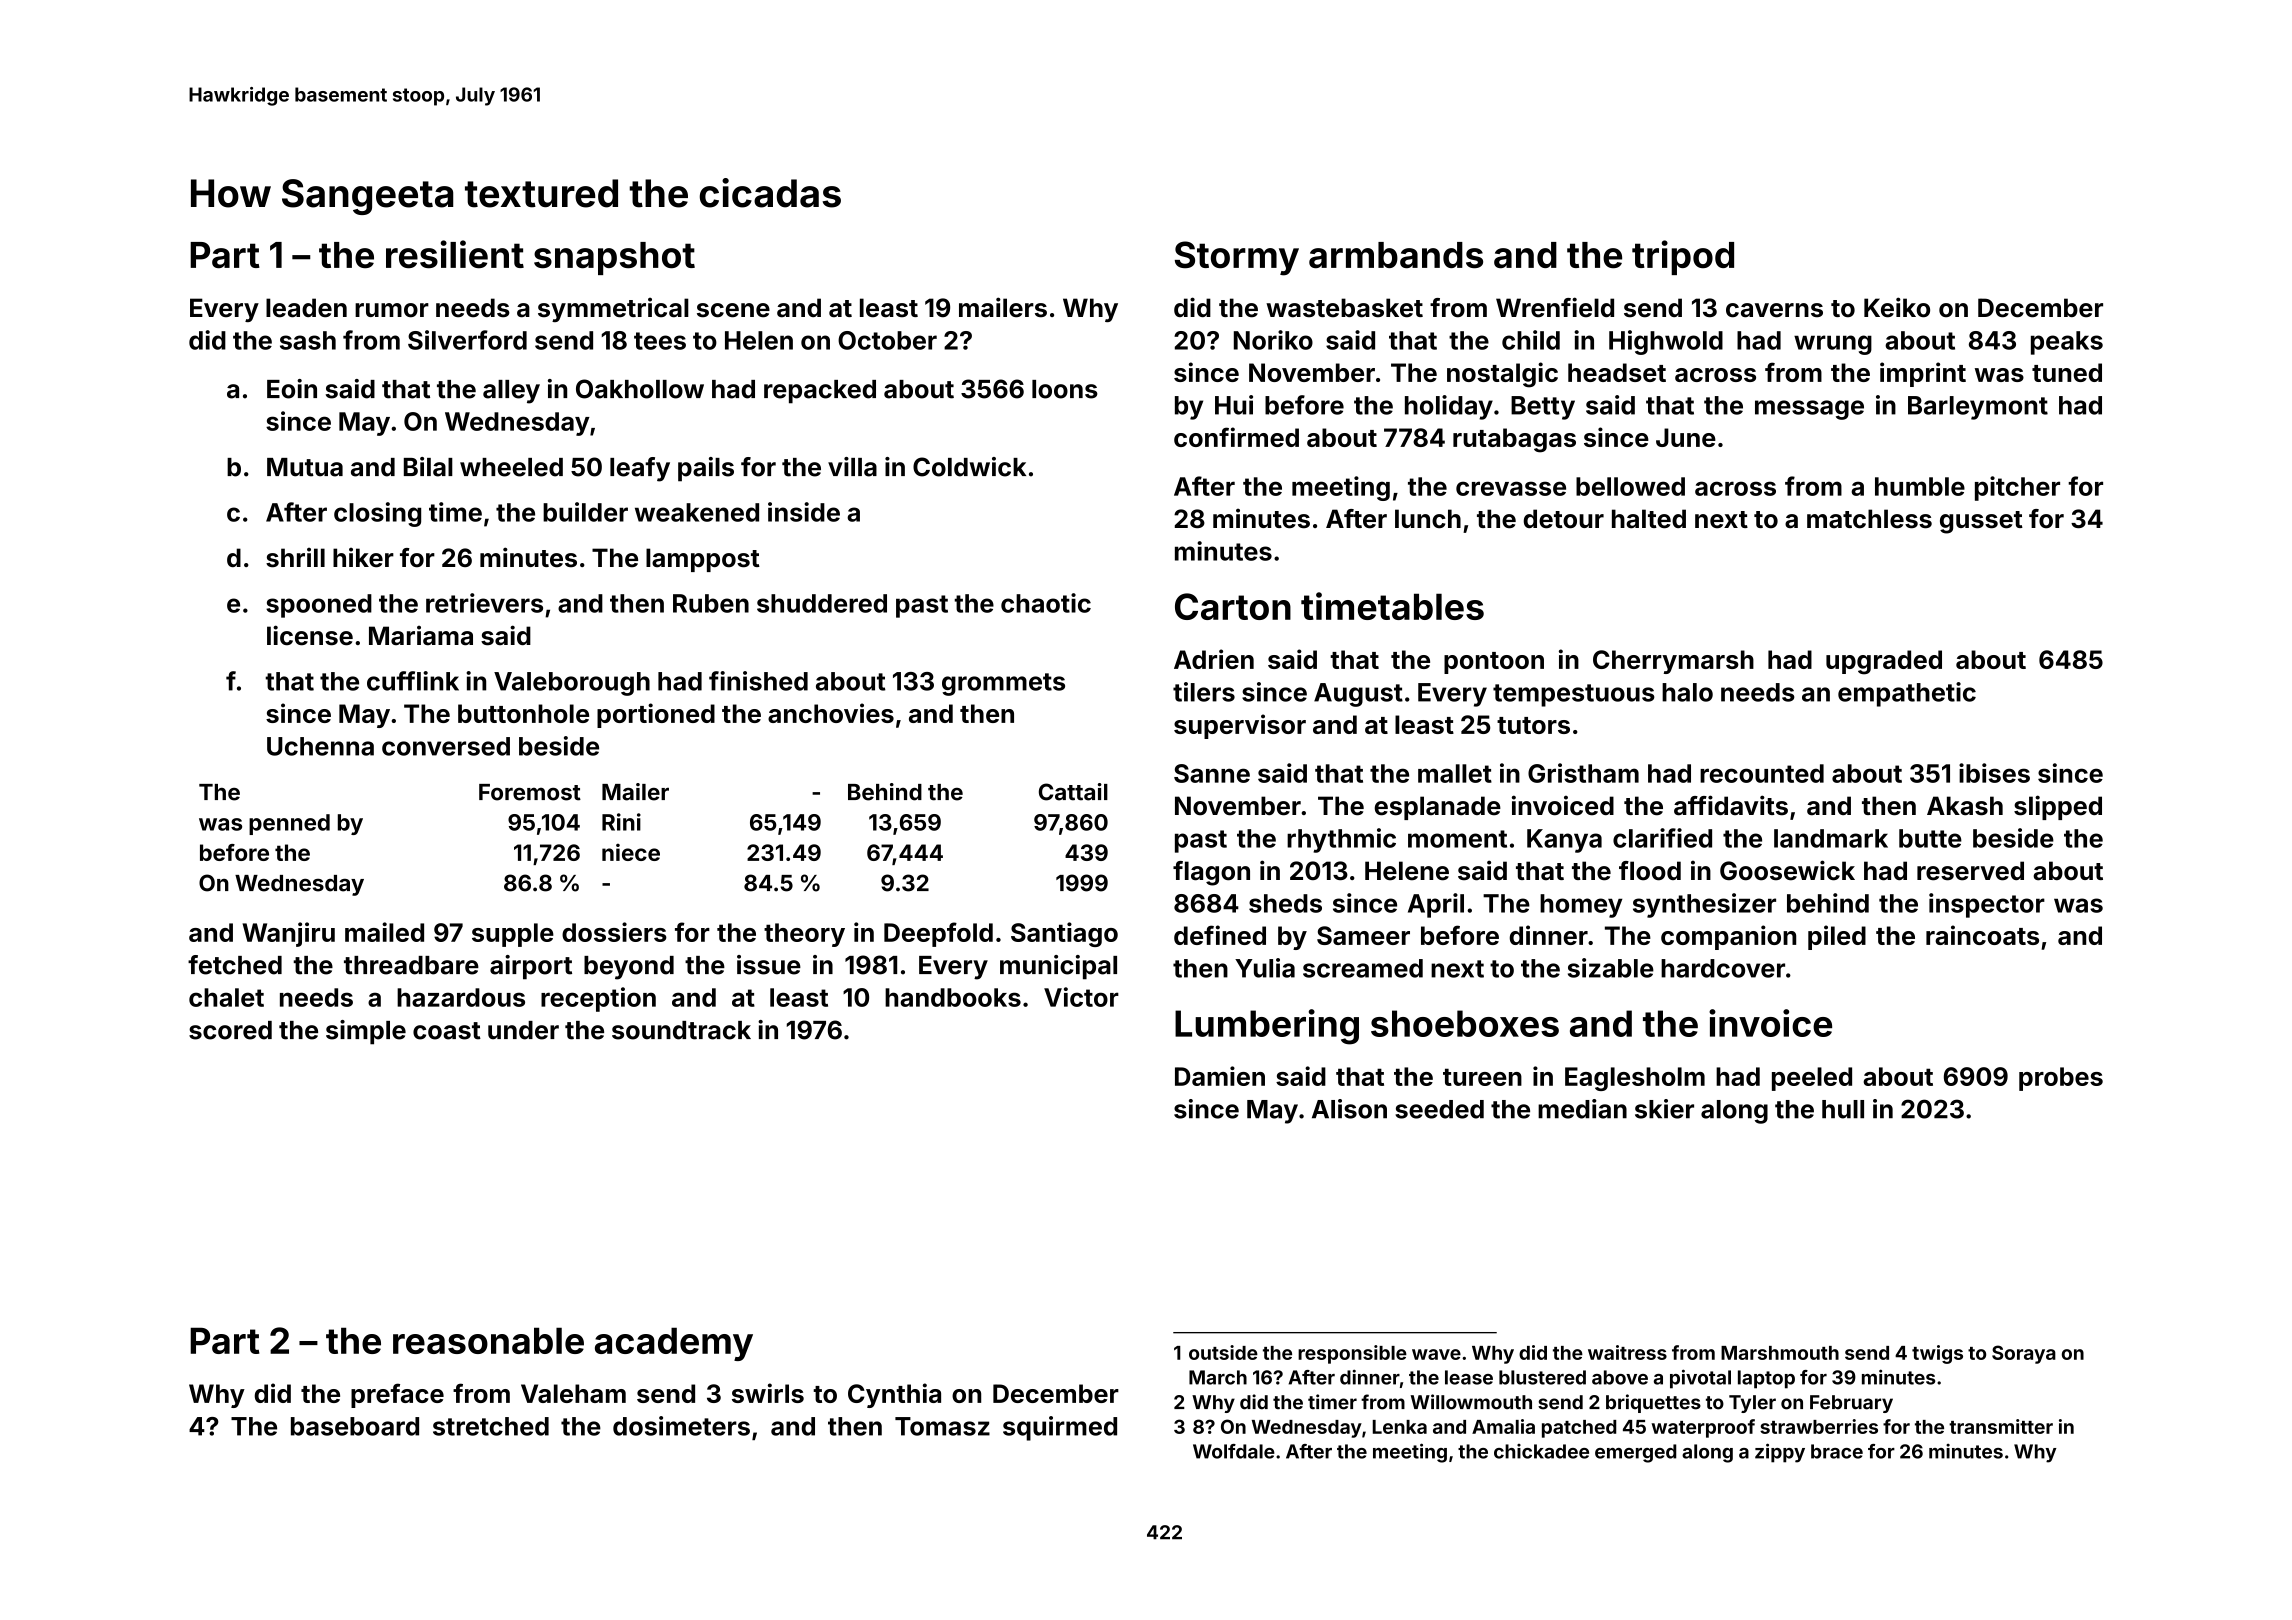 The width and height of the page is (2292, 1620). I want to click on academy, so click(674, 1344).
